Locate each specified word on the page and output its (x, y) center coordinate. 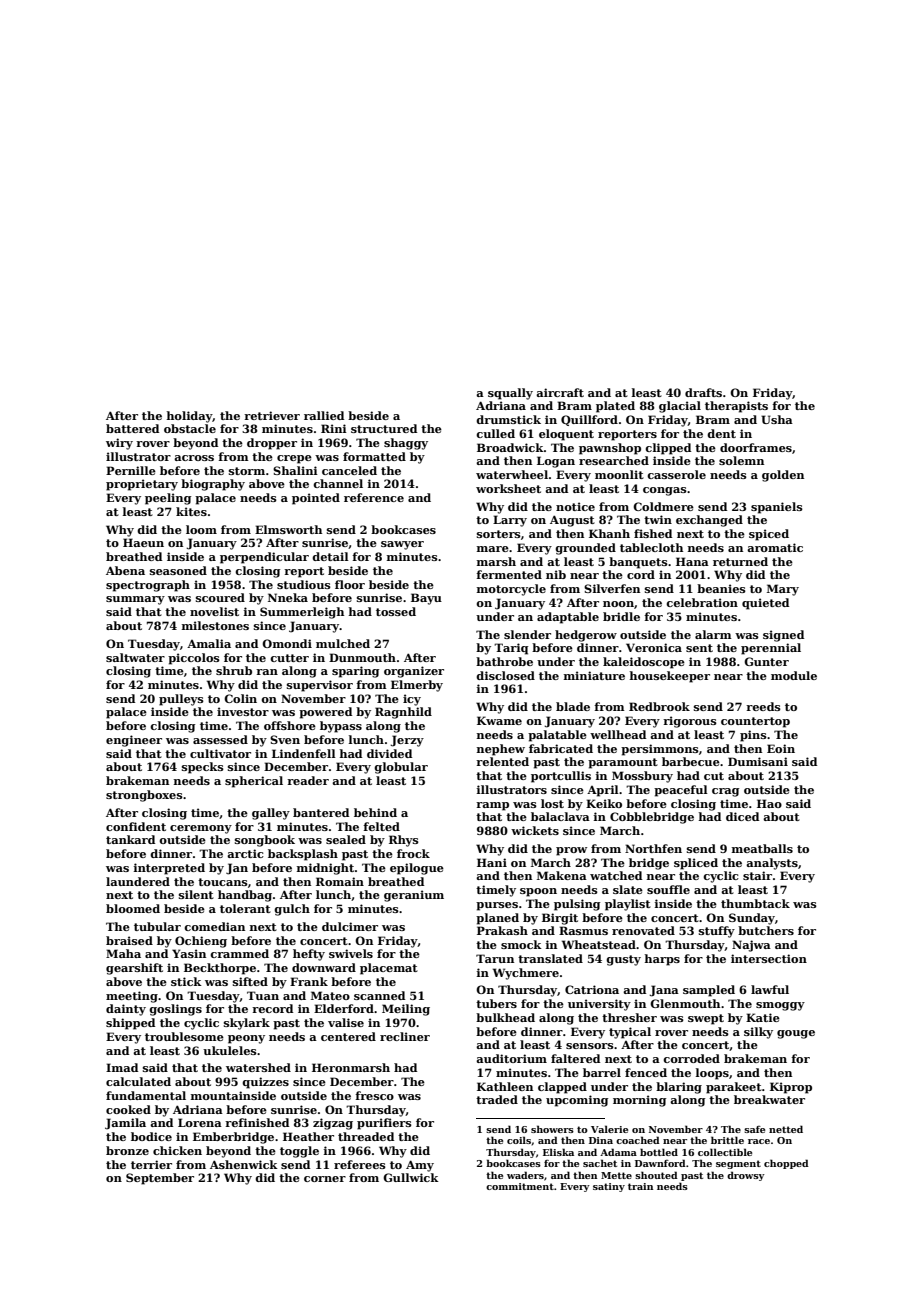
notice (575, 506)
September (160, 1179)
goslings (175, 1010)
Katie (763, 1017)
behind (375, 812)
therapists (736, 407)
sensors (590, 1046)
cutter (289, 658)
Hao (769, 803)
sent (699, 648)
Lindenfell (304, 753)
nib (556, 574)
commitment (520, 1186)
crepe (294, 459)
